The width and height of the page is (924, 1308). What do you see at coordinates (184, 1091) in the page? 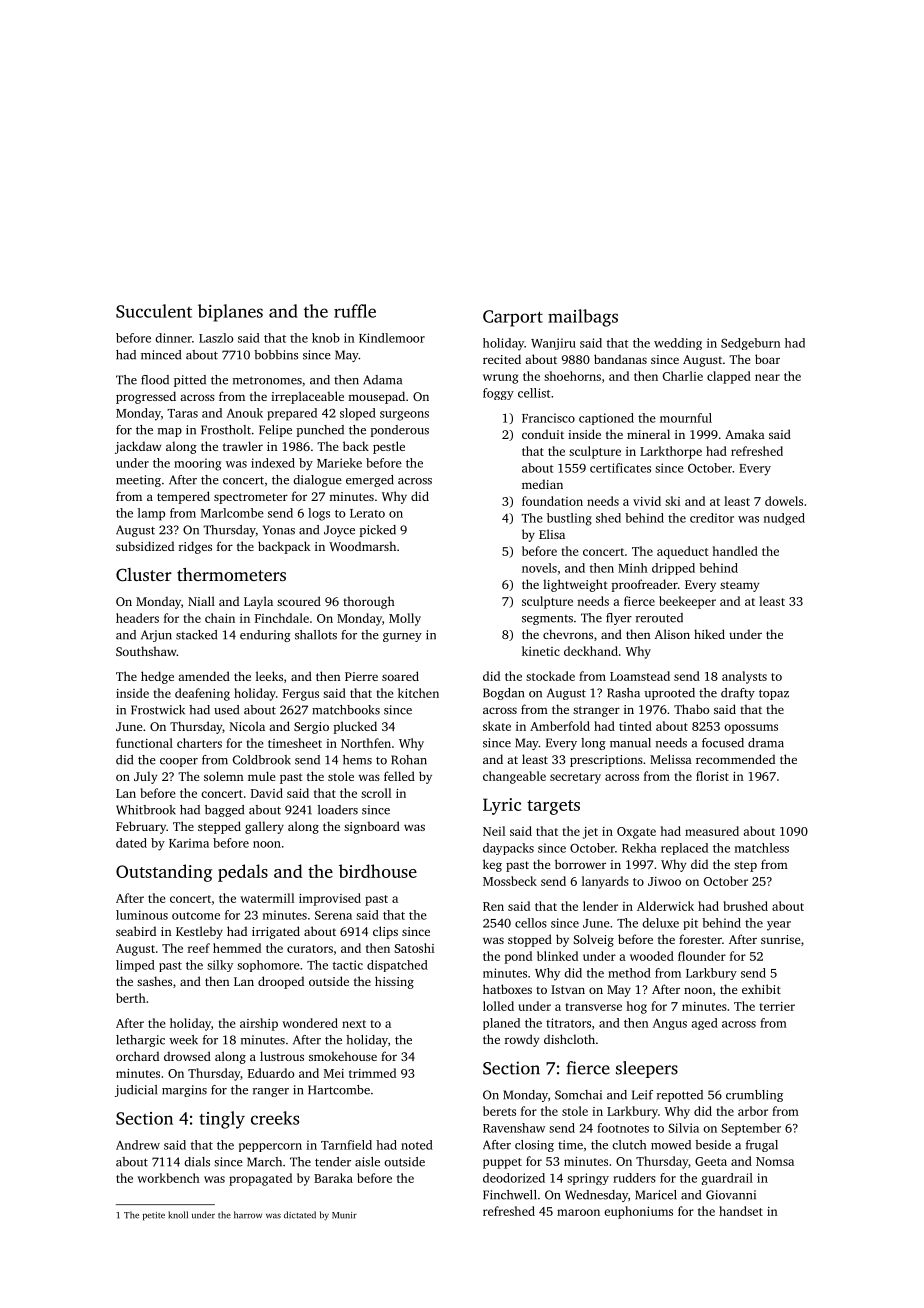
I see `margins` at bounding box center [184, 1091].
